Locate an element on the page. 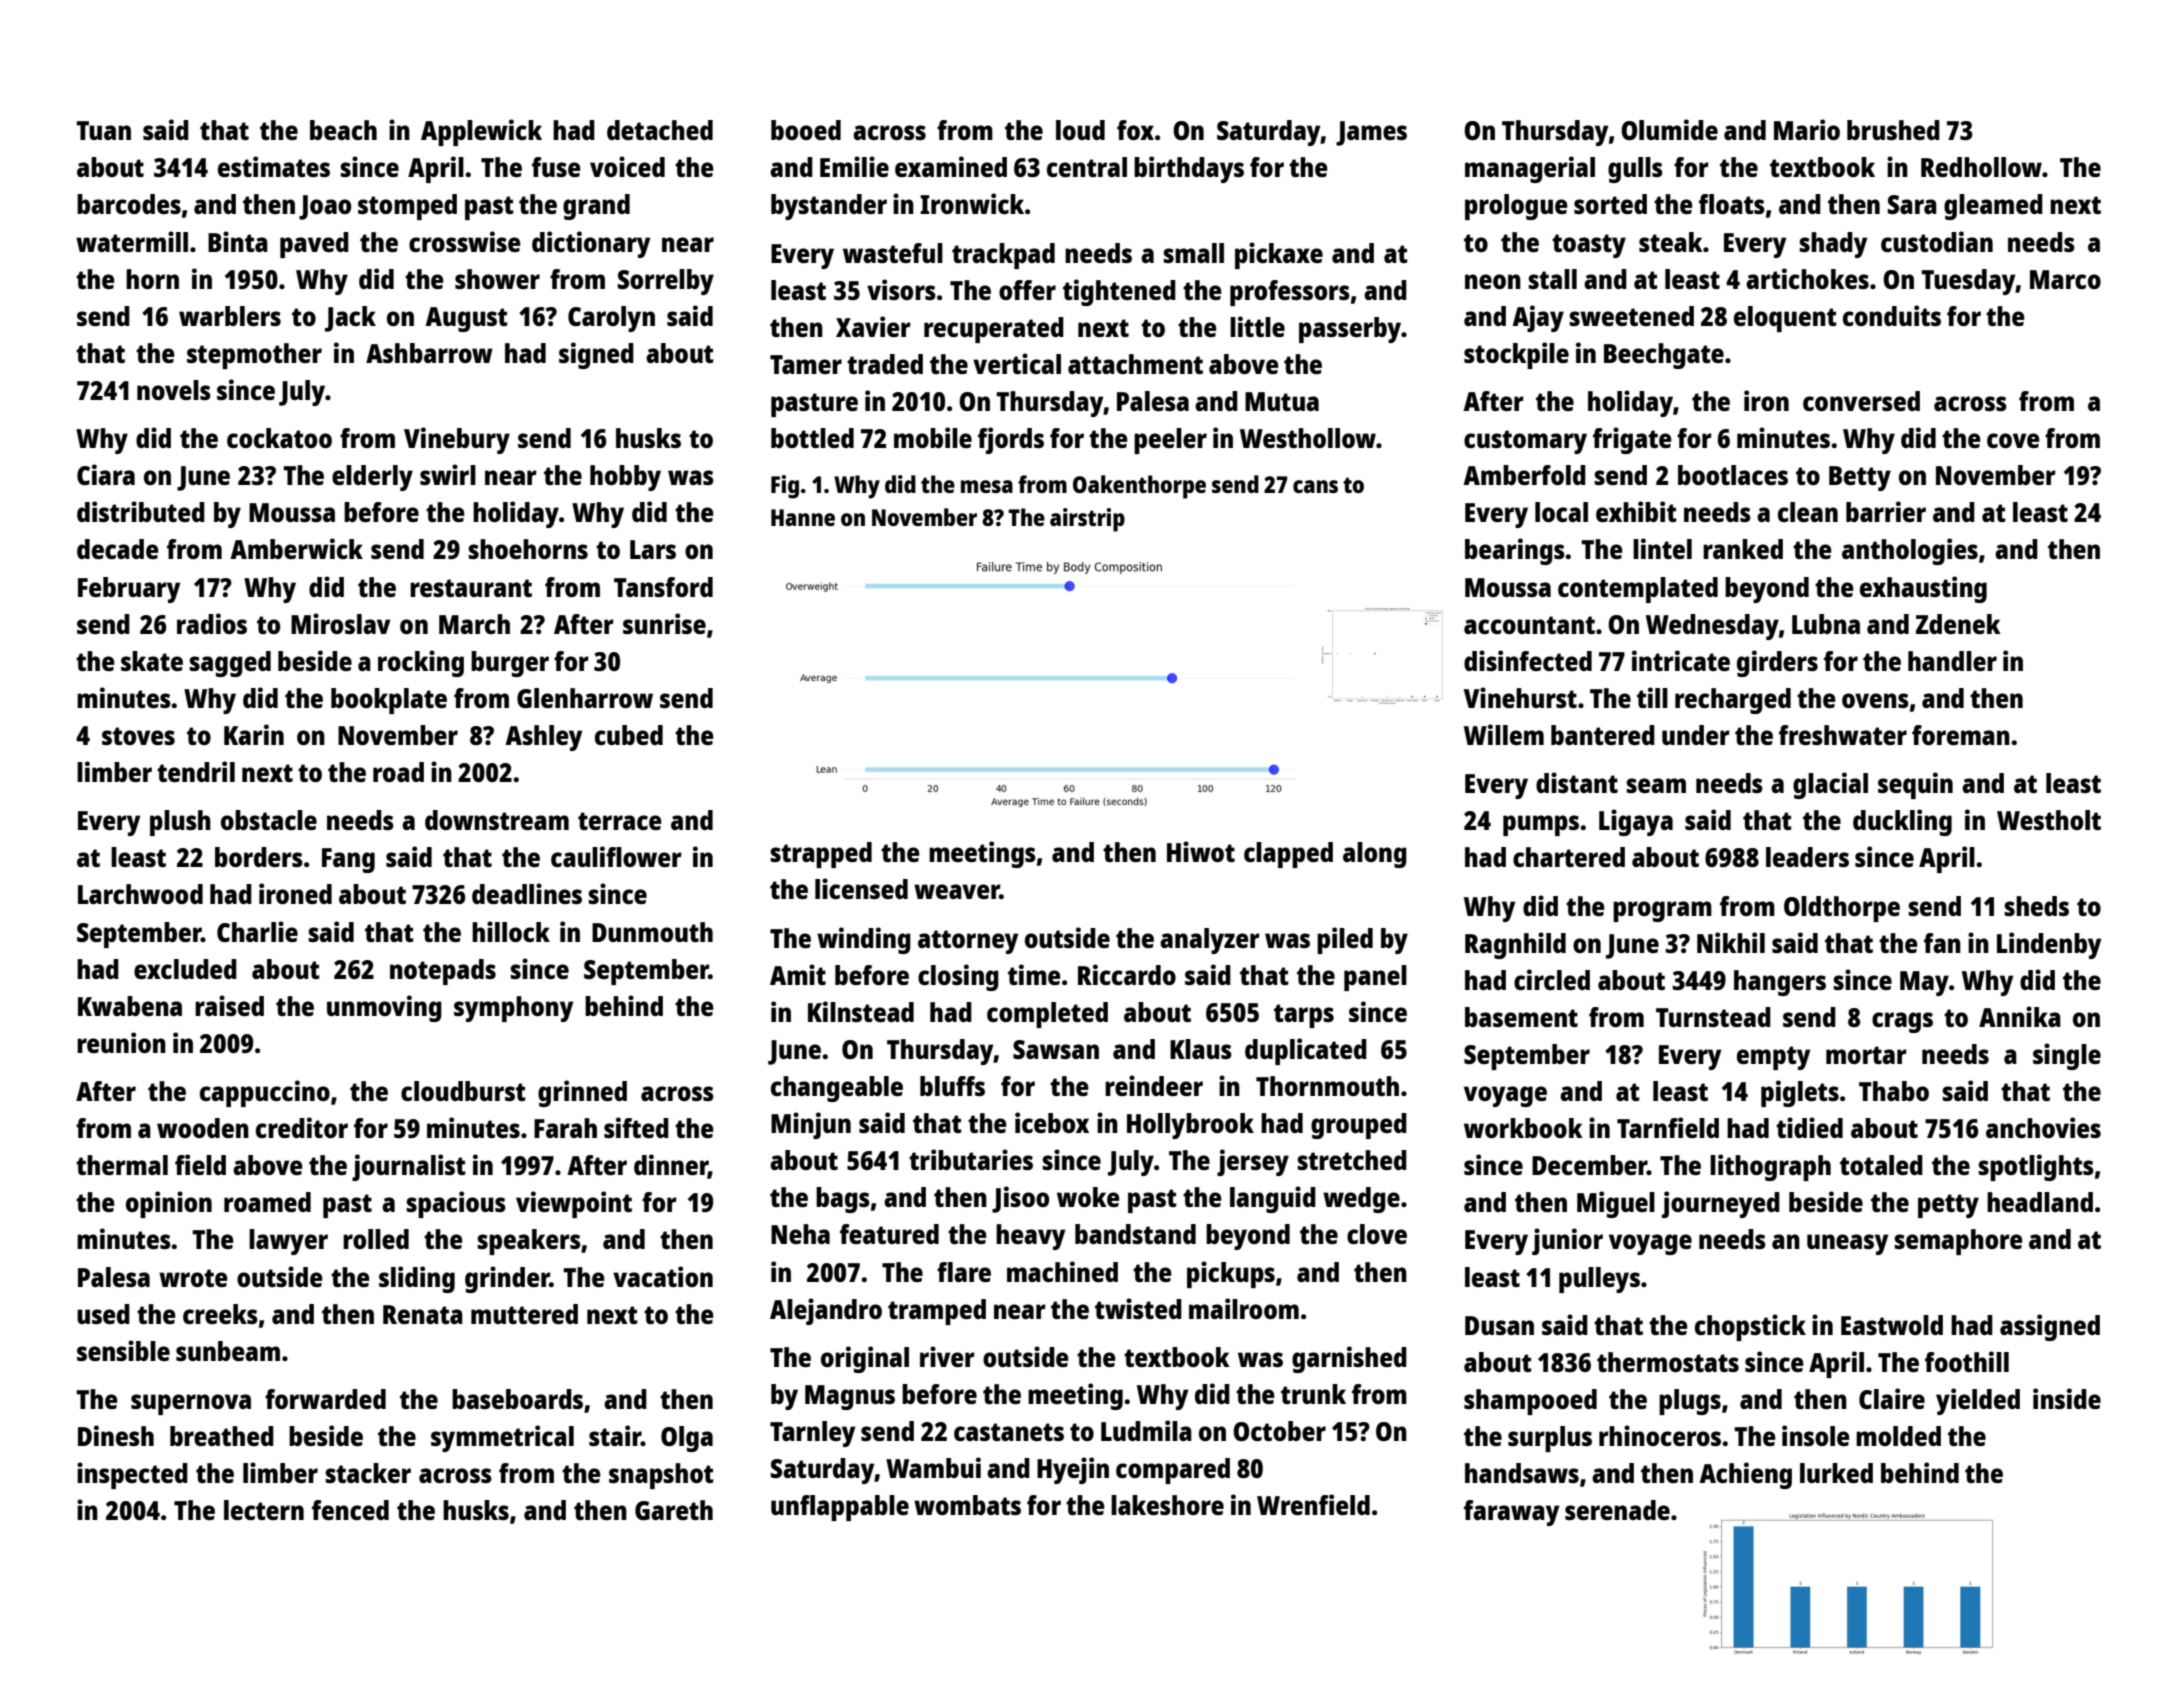 The image size is (2178, 1683). Olumide is located at coordinates (1669, 129).
